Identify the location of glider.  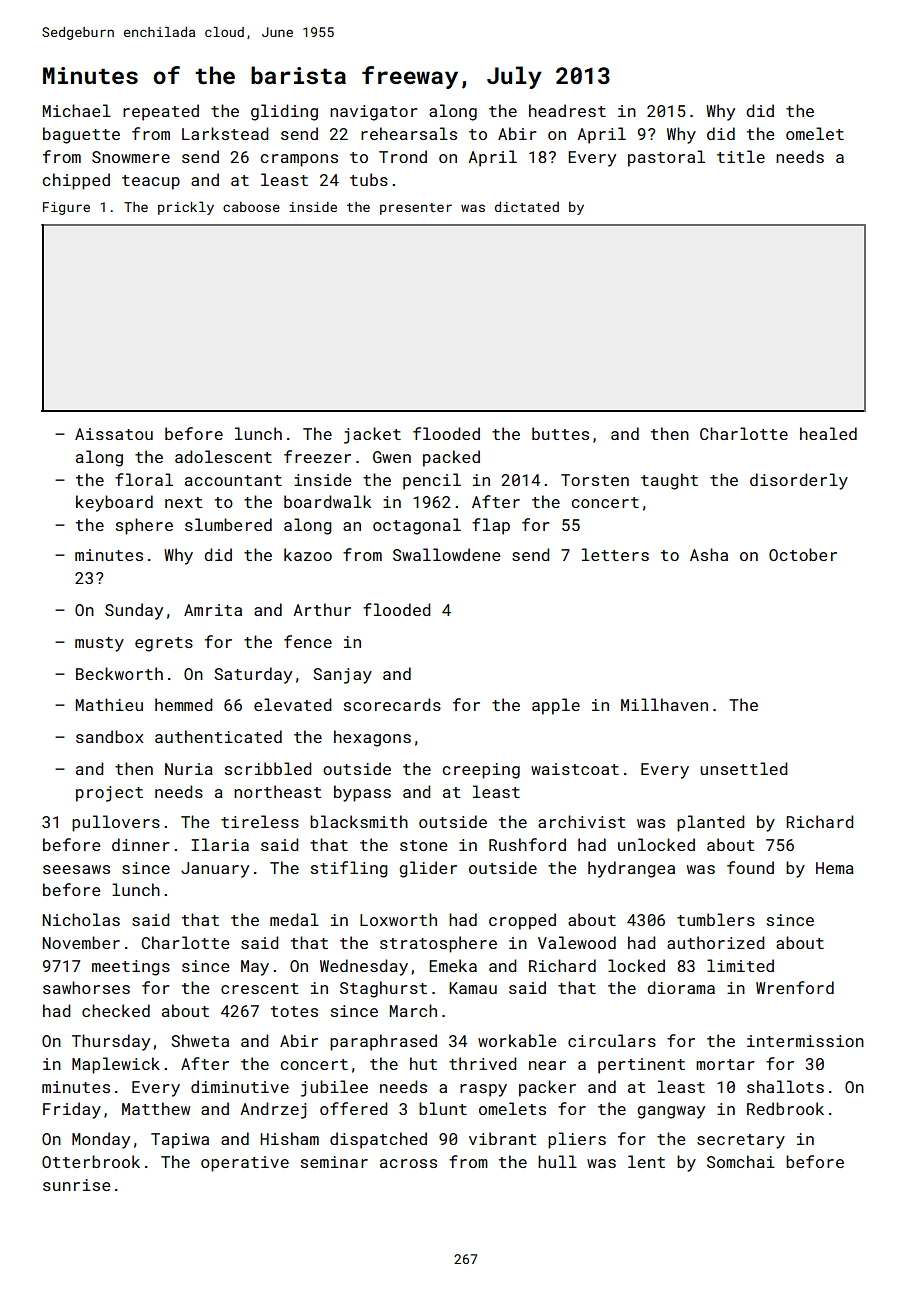
(428, 869).
